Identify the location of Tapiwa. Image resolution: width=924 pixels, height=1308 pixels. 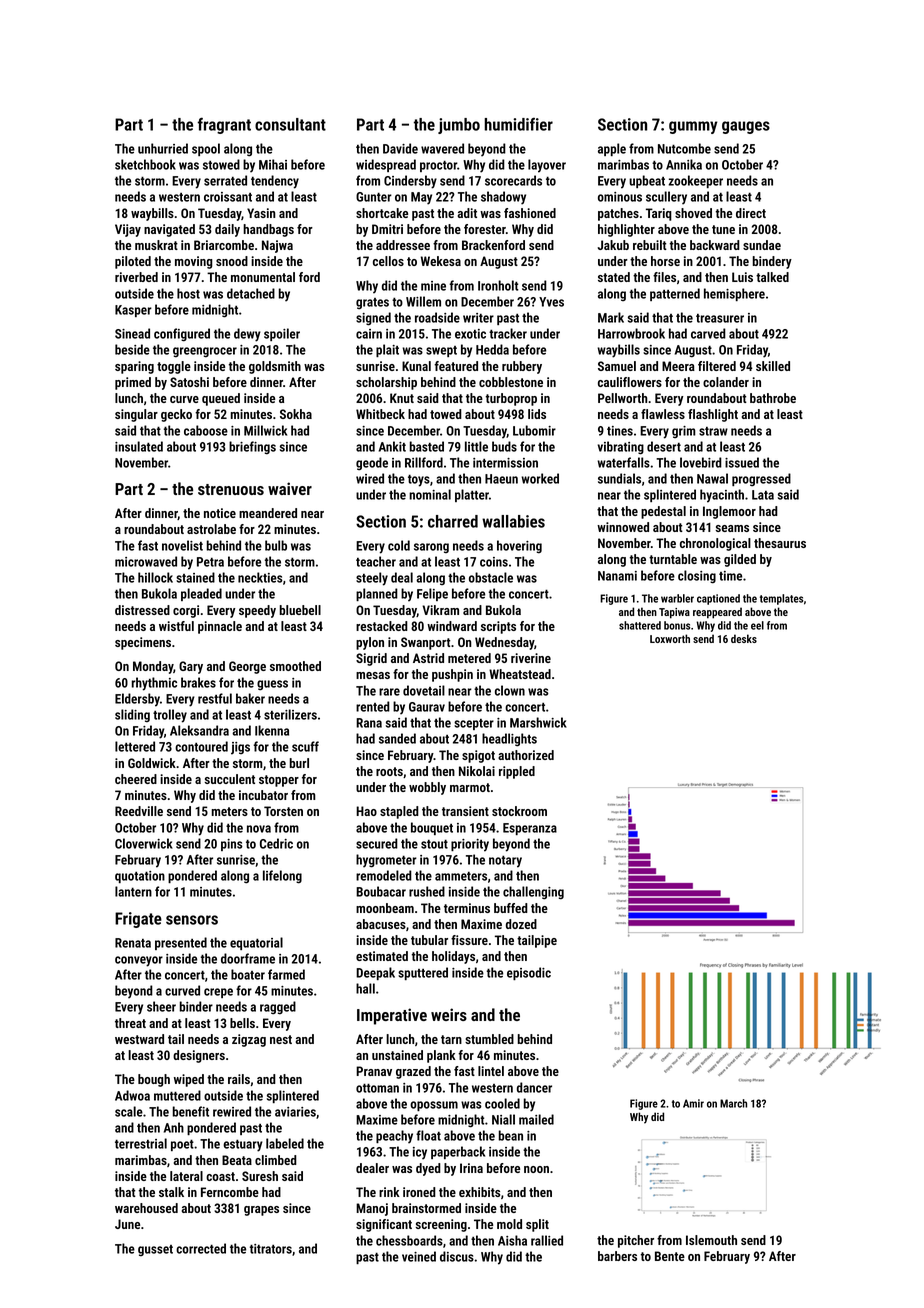
(674, 613).
